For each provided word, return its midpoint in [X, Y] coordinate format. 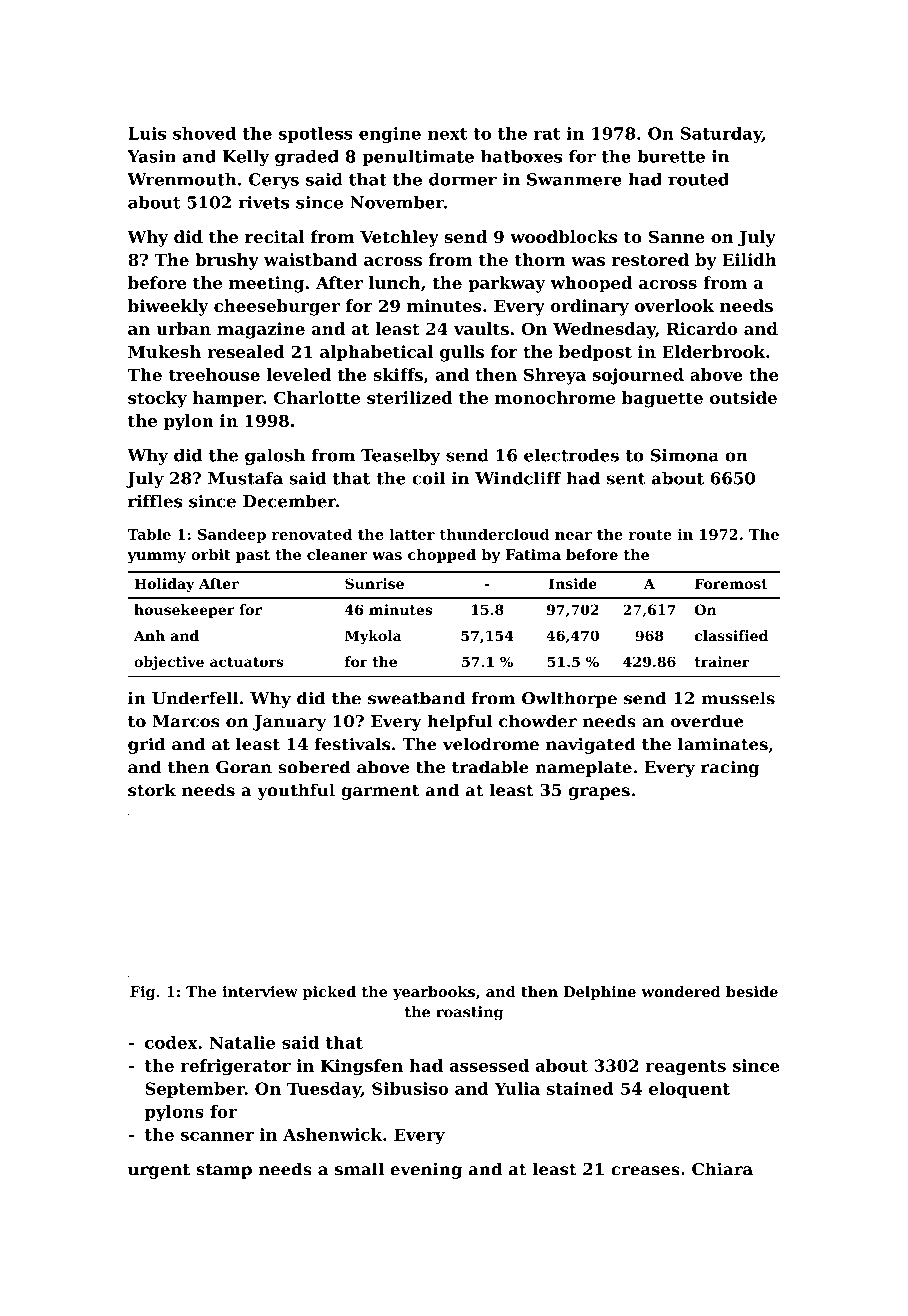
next [447, 134]
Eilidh [749, 259]
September [195, 1090]
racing [730, 768]
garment [380, 792]
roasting [469, 1013]
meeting [266, 284]
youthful [296, 791]
